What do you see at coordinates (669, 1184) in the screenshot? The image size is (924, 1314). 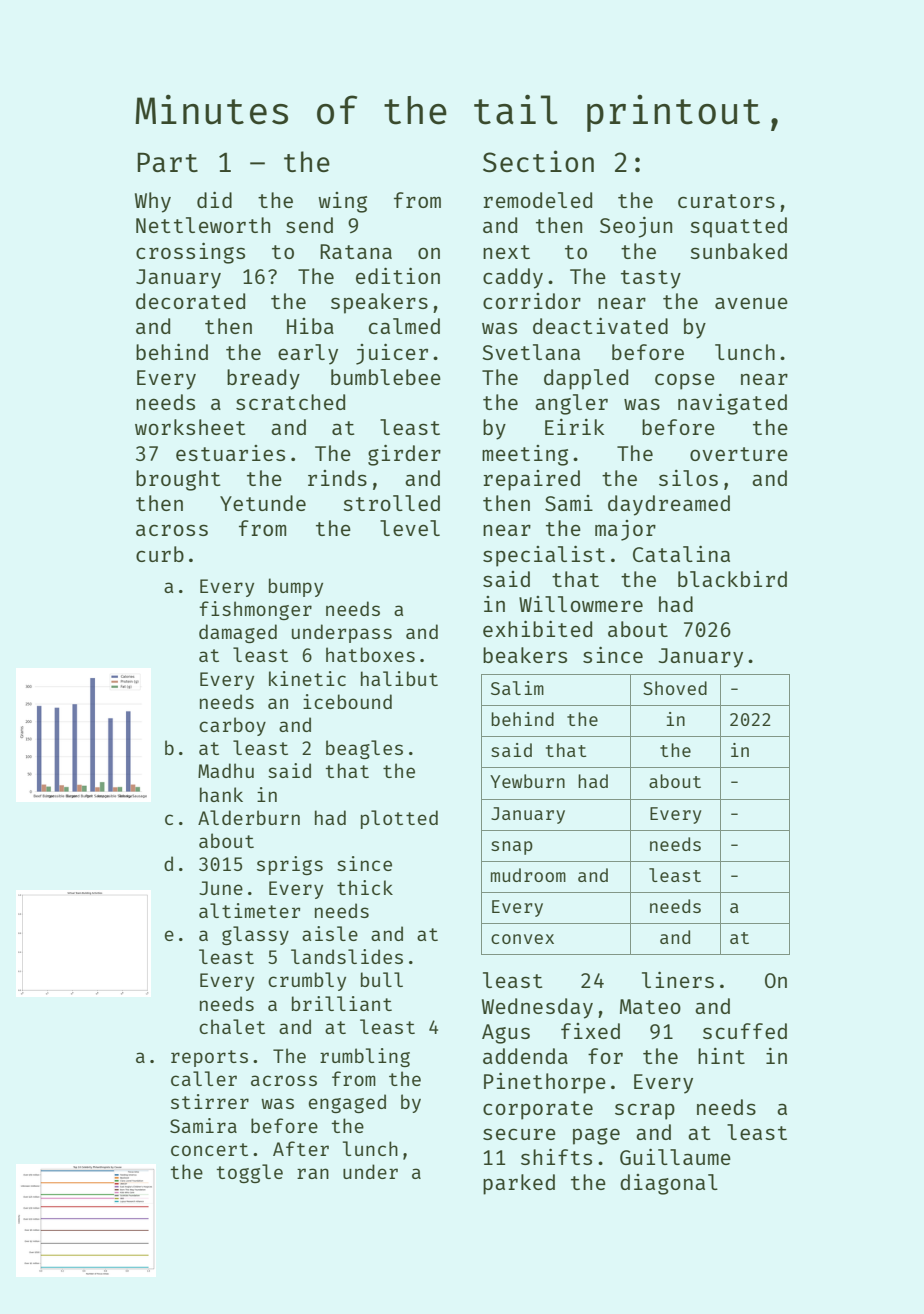 I see `diagonal` at bounding box center [669, 1184].
